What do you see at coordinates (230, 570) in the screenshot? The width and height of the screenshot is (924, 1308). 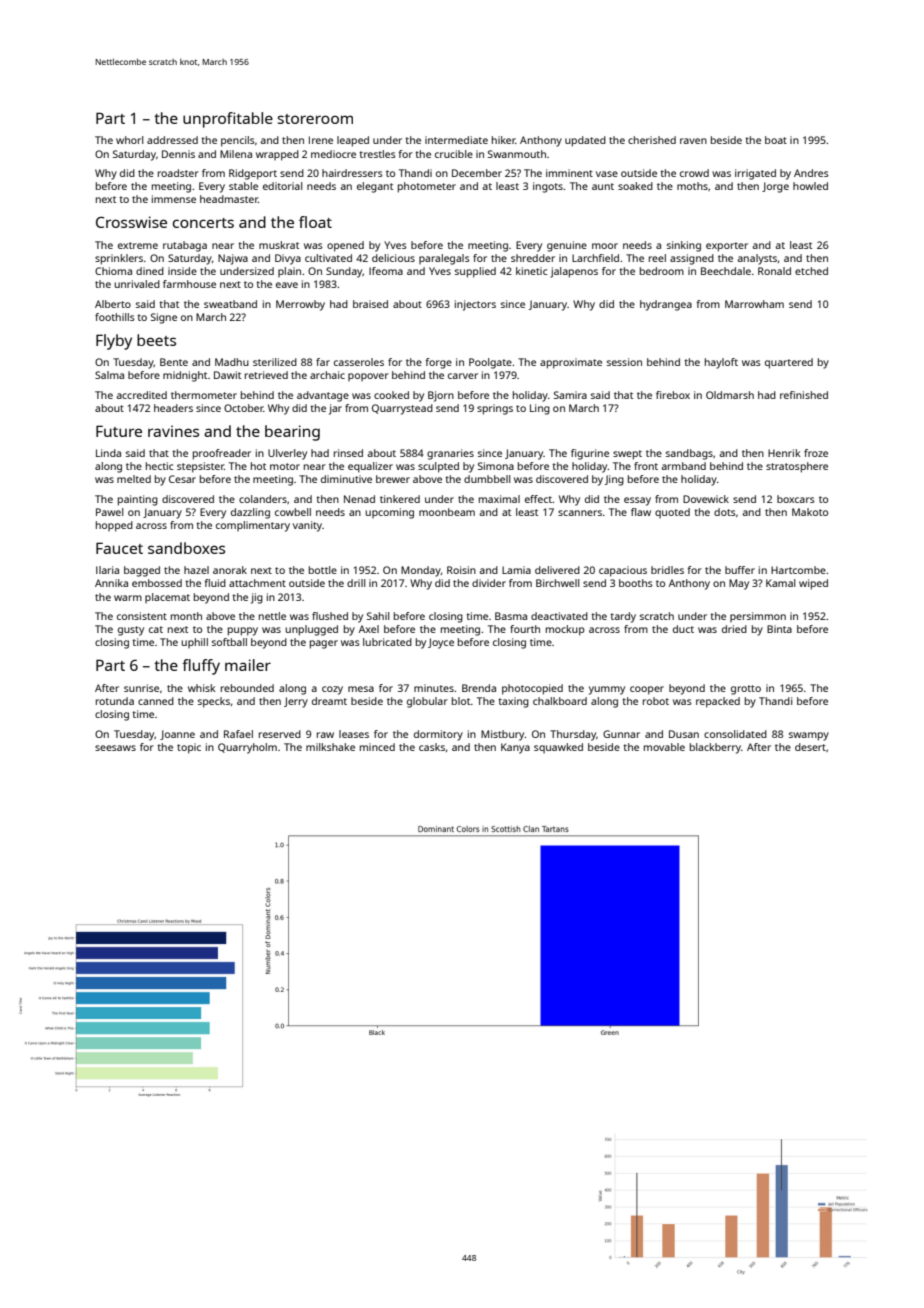 I see `anorak` at bounding box center [230, 570].
